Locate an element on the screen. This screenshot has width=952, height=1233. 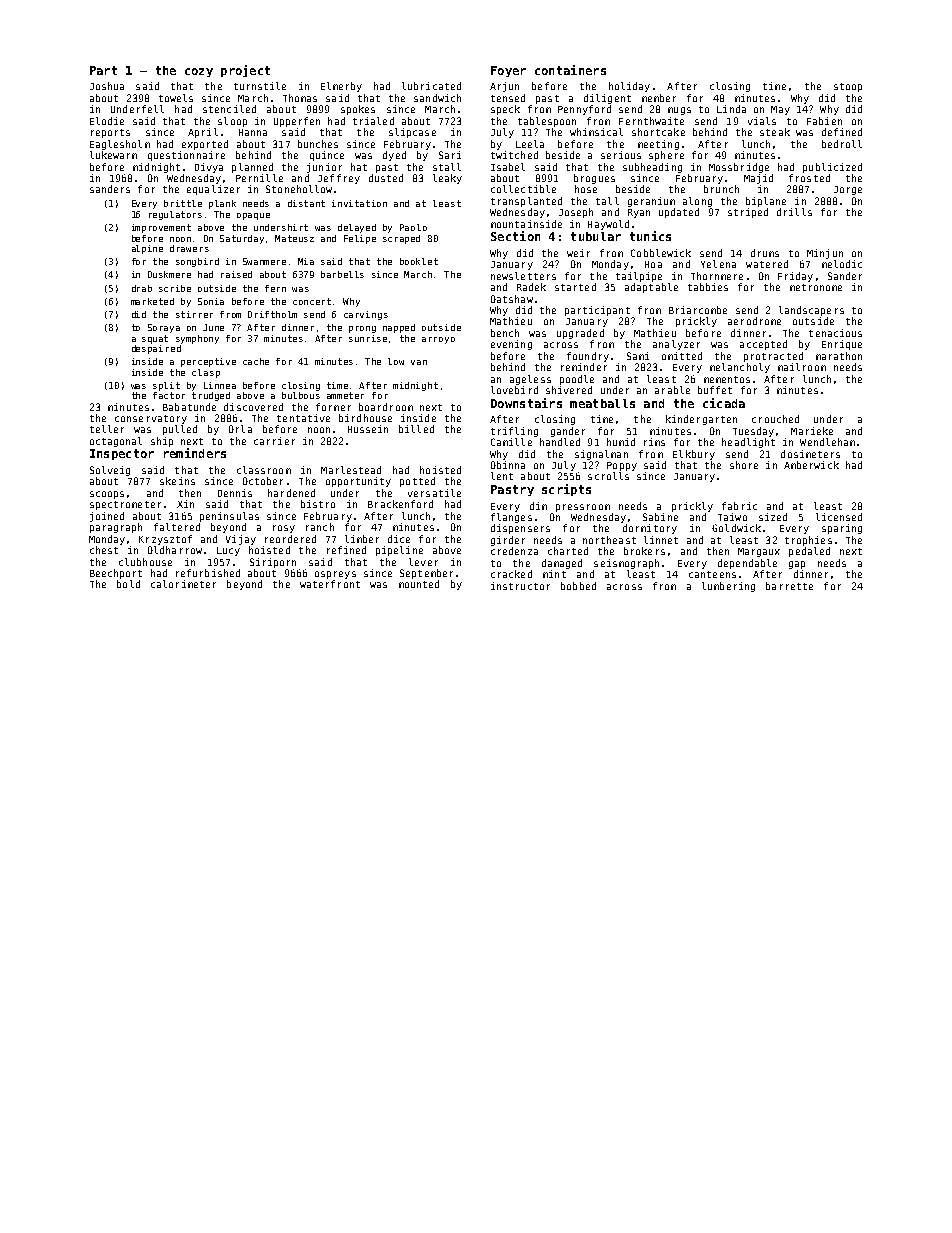
rims is located at coordinates (654, 442).
